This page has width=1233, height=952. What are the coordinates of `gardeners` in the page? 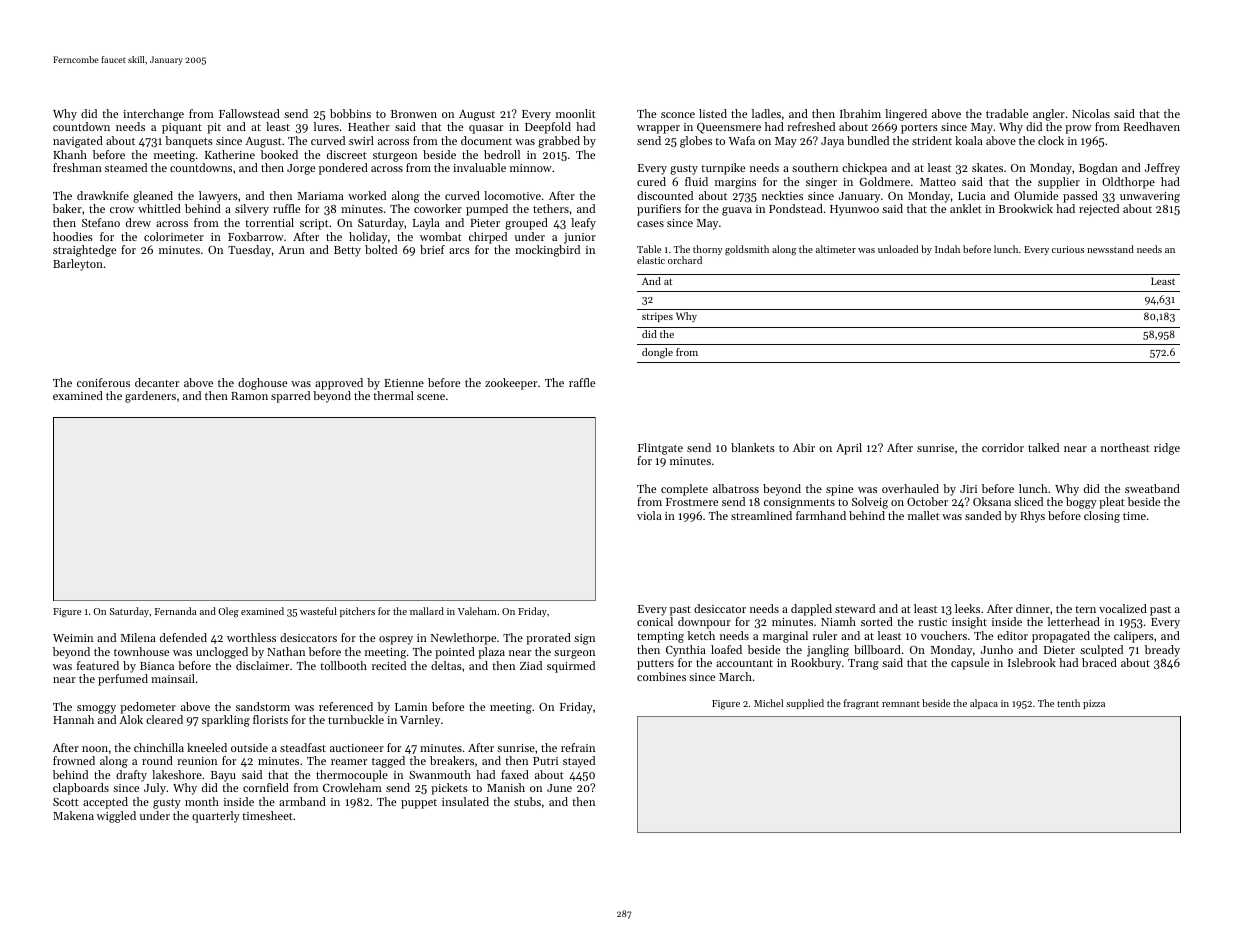 It's located at (150, 397).
